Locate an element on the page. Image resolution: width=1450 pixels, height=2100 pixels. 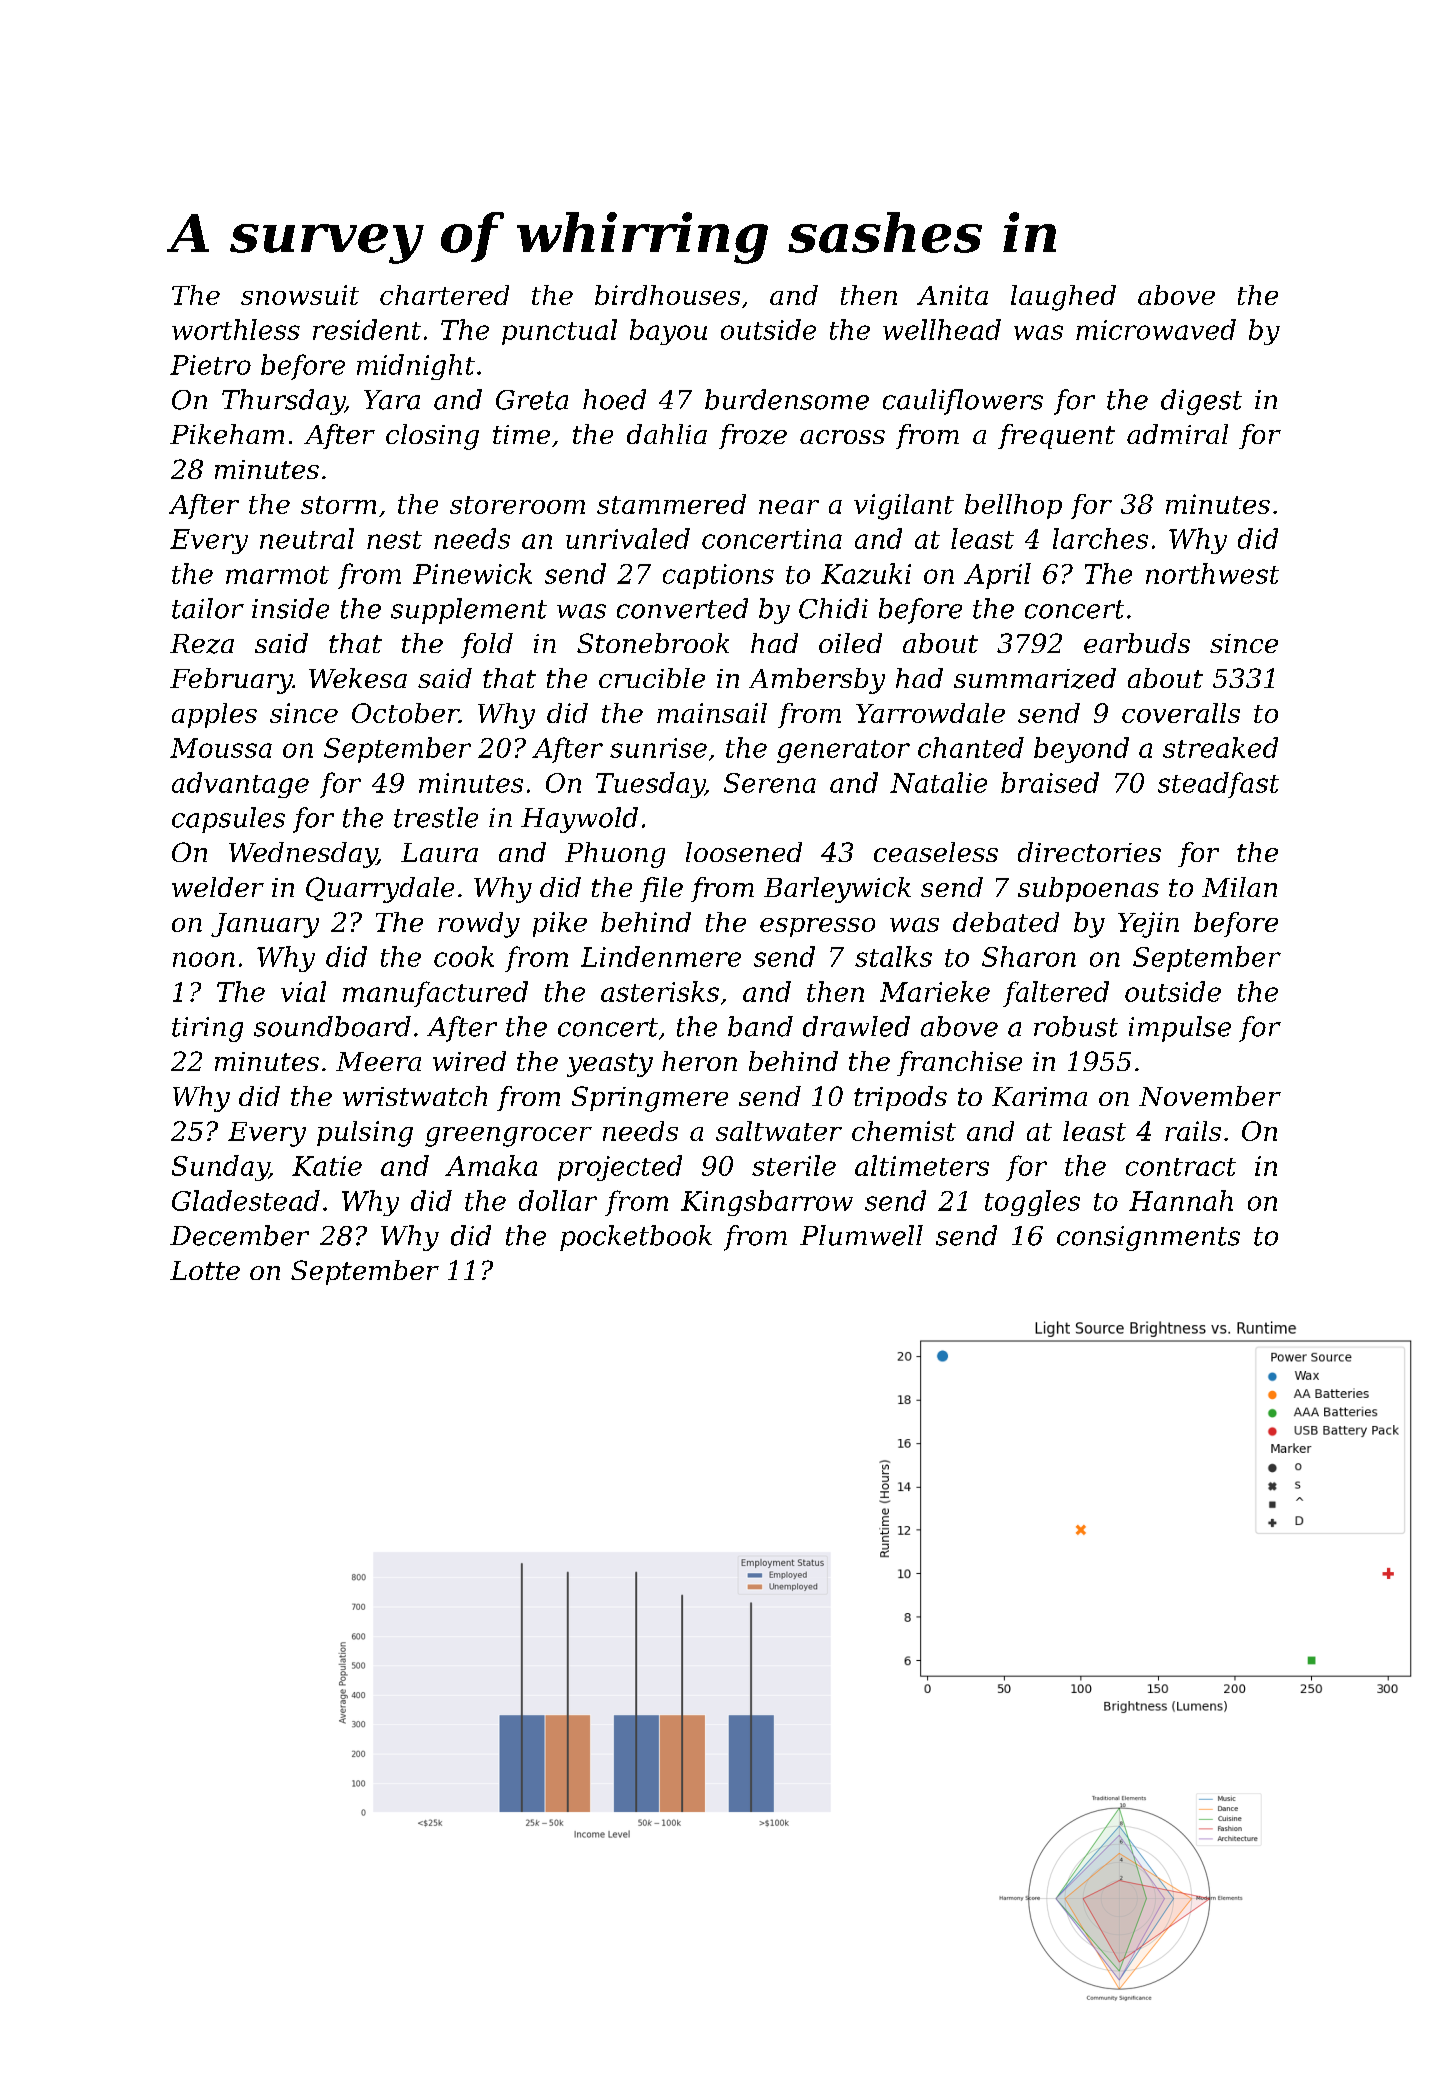
Gladestead is located at coordinates (246, 1200).
